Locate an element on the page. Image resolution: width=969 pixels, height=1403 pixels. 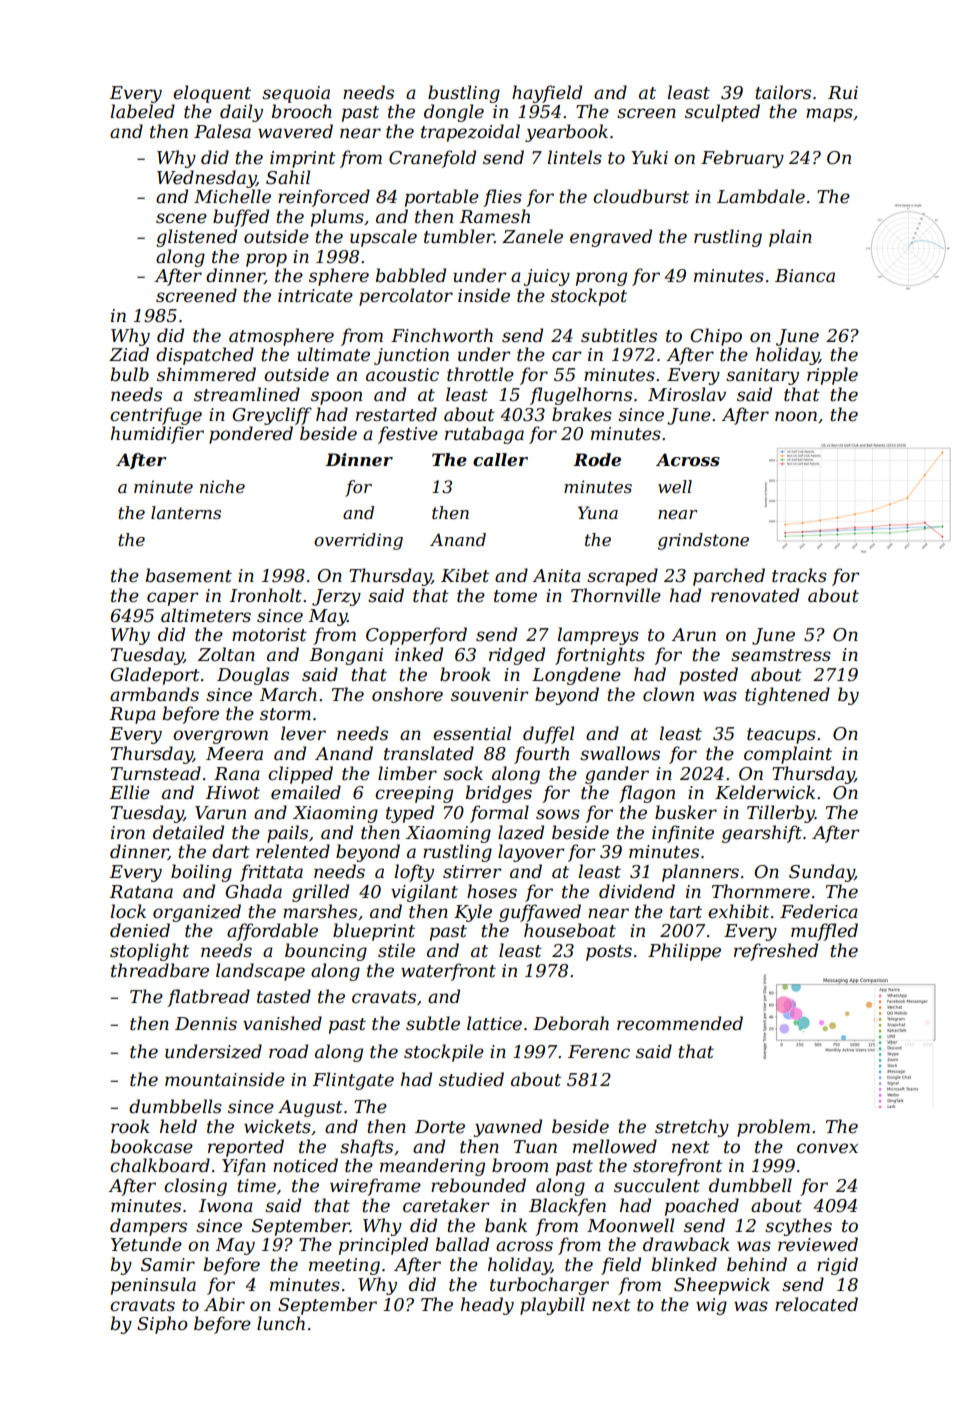
guffawed is located at coordinates (540, 913).
